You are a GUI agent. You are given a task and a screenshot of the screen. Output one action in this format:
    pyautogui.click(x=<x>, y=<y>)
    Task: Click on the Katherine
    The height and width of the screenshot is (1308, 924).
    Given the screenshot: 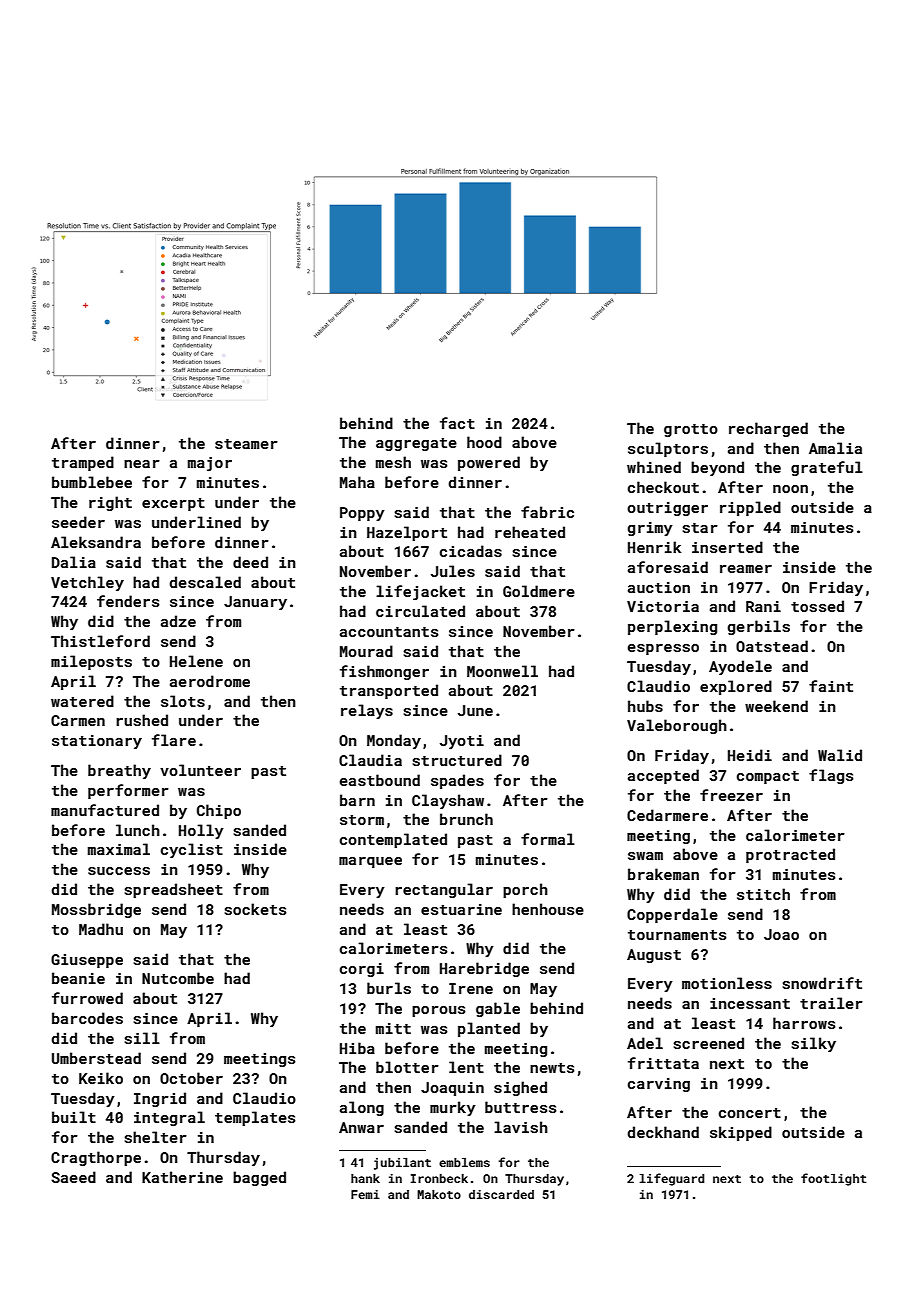 What is the action you would take?
    pyautogui.click(x=182, y=1177)
